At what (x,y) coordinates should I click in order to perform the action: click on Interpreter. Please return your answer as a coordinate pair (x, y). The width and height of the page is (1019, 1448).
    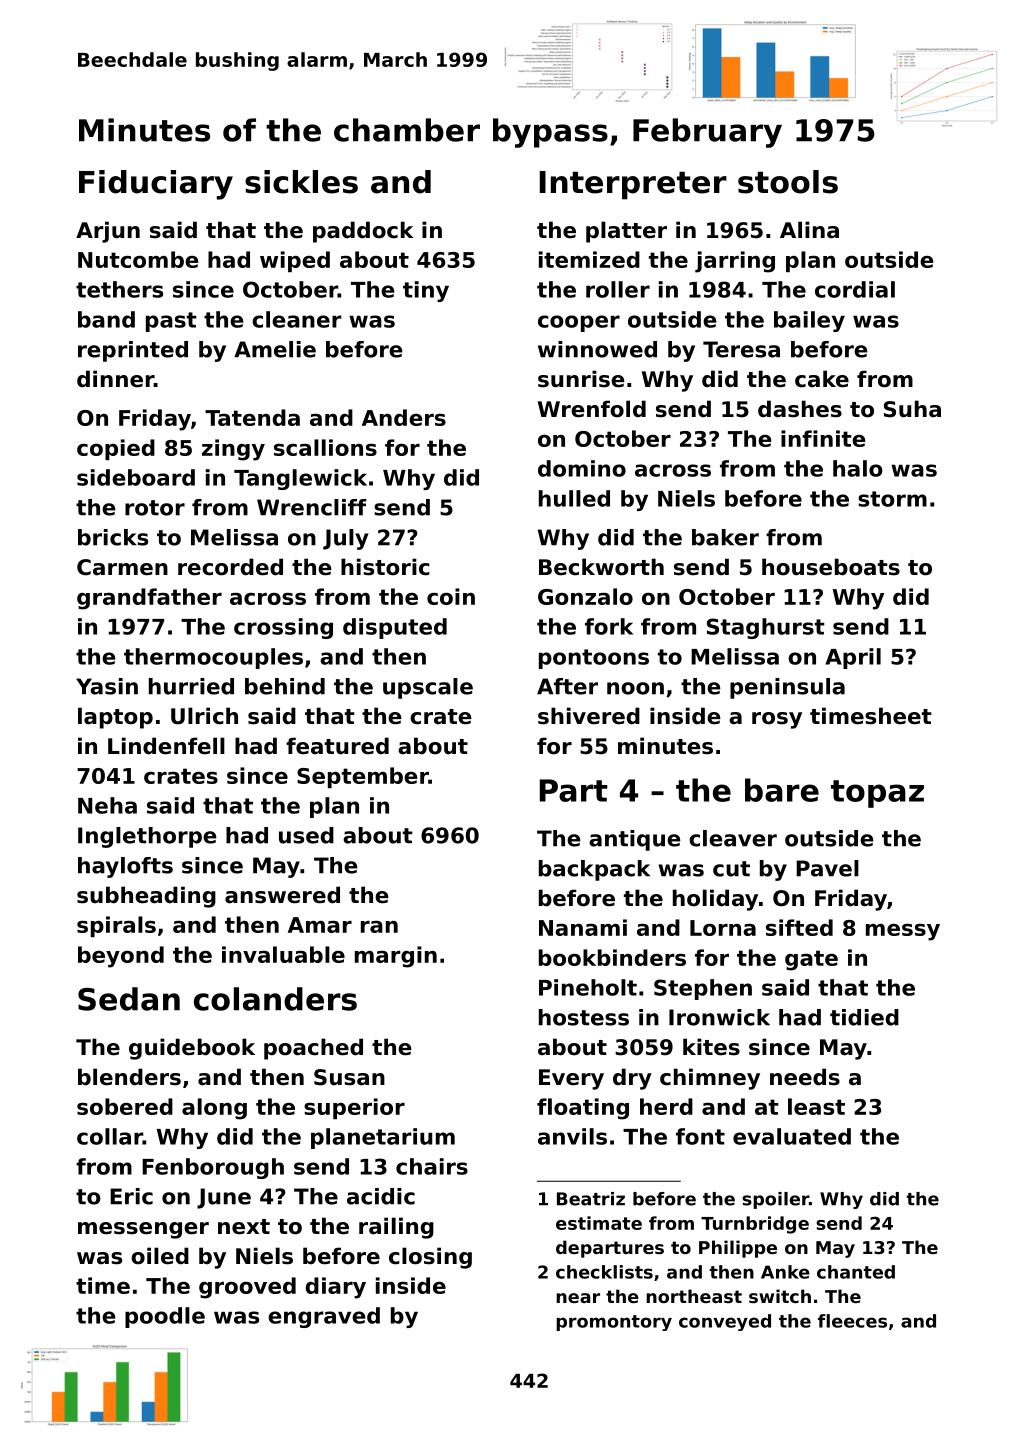
    Looking at the image, I should click on (633, 185).
